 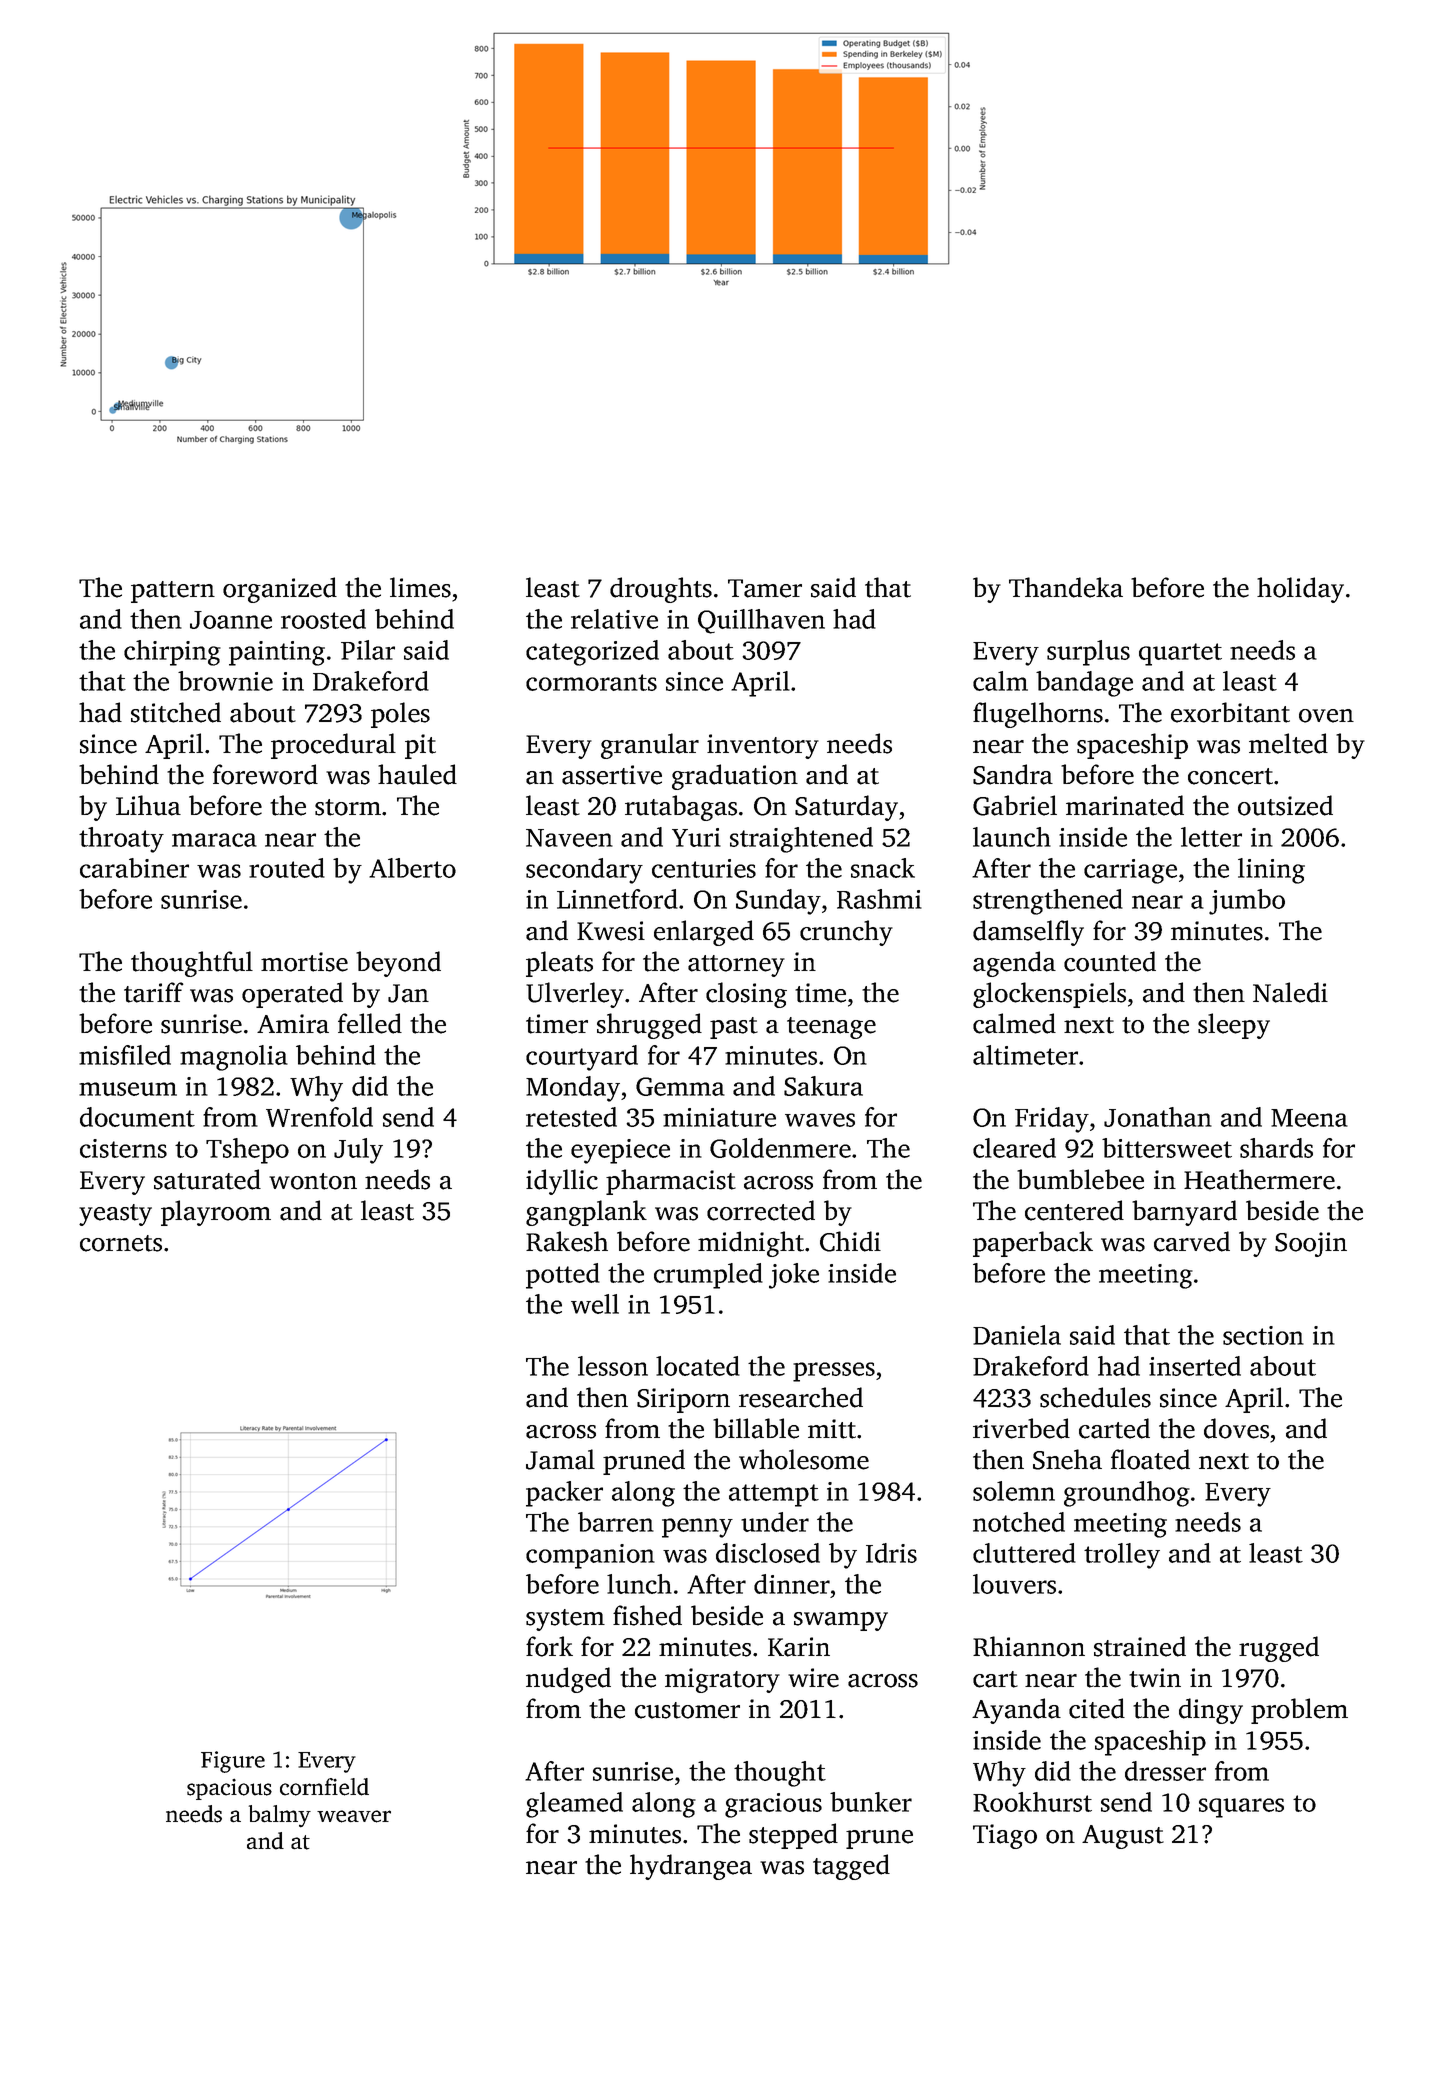 What do you see at coordinates (765, 588) in the document?
I see `Tamer` at bounding box center [765, 588].
